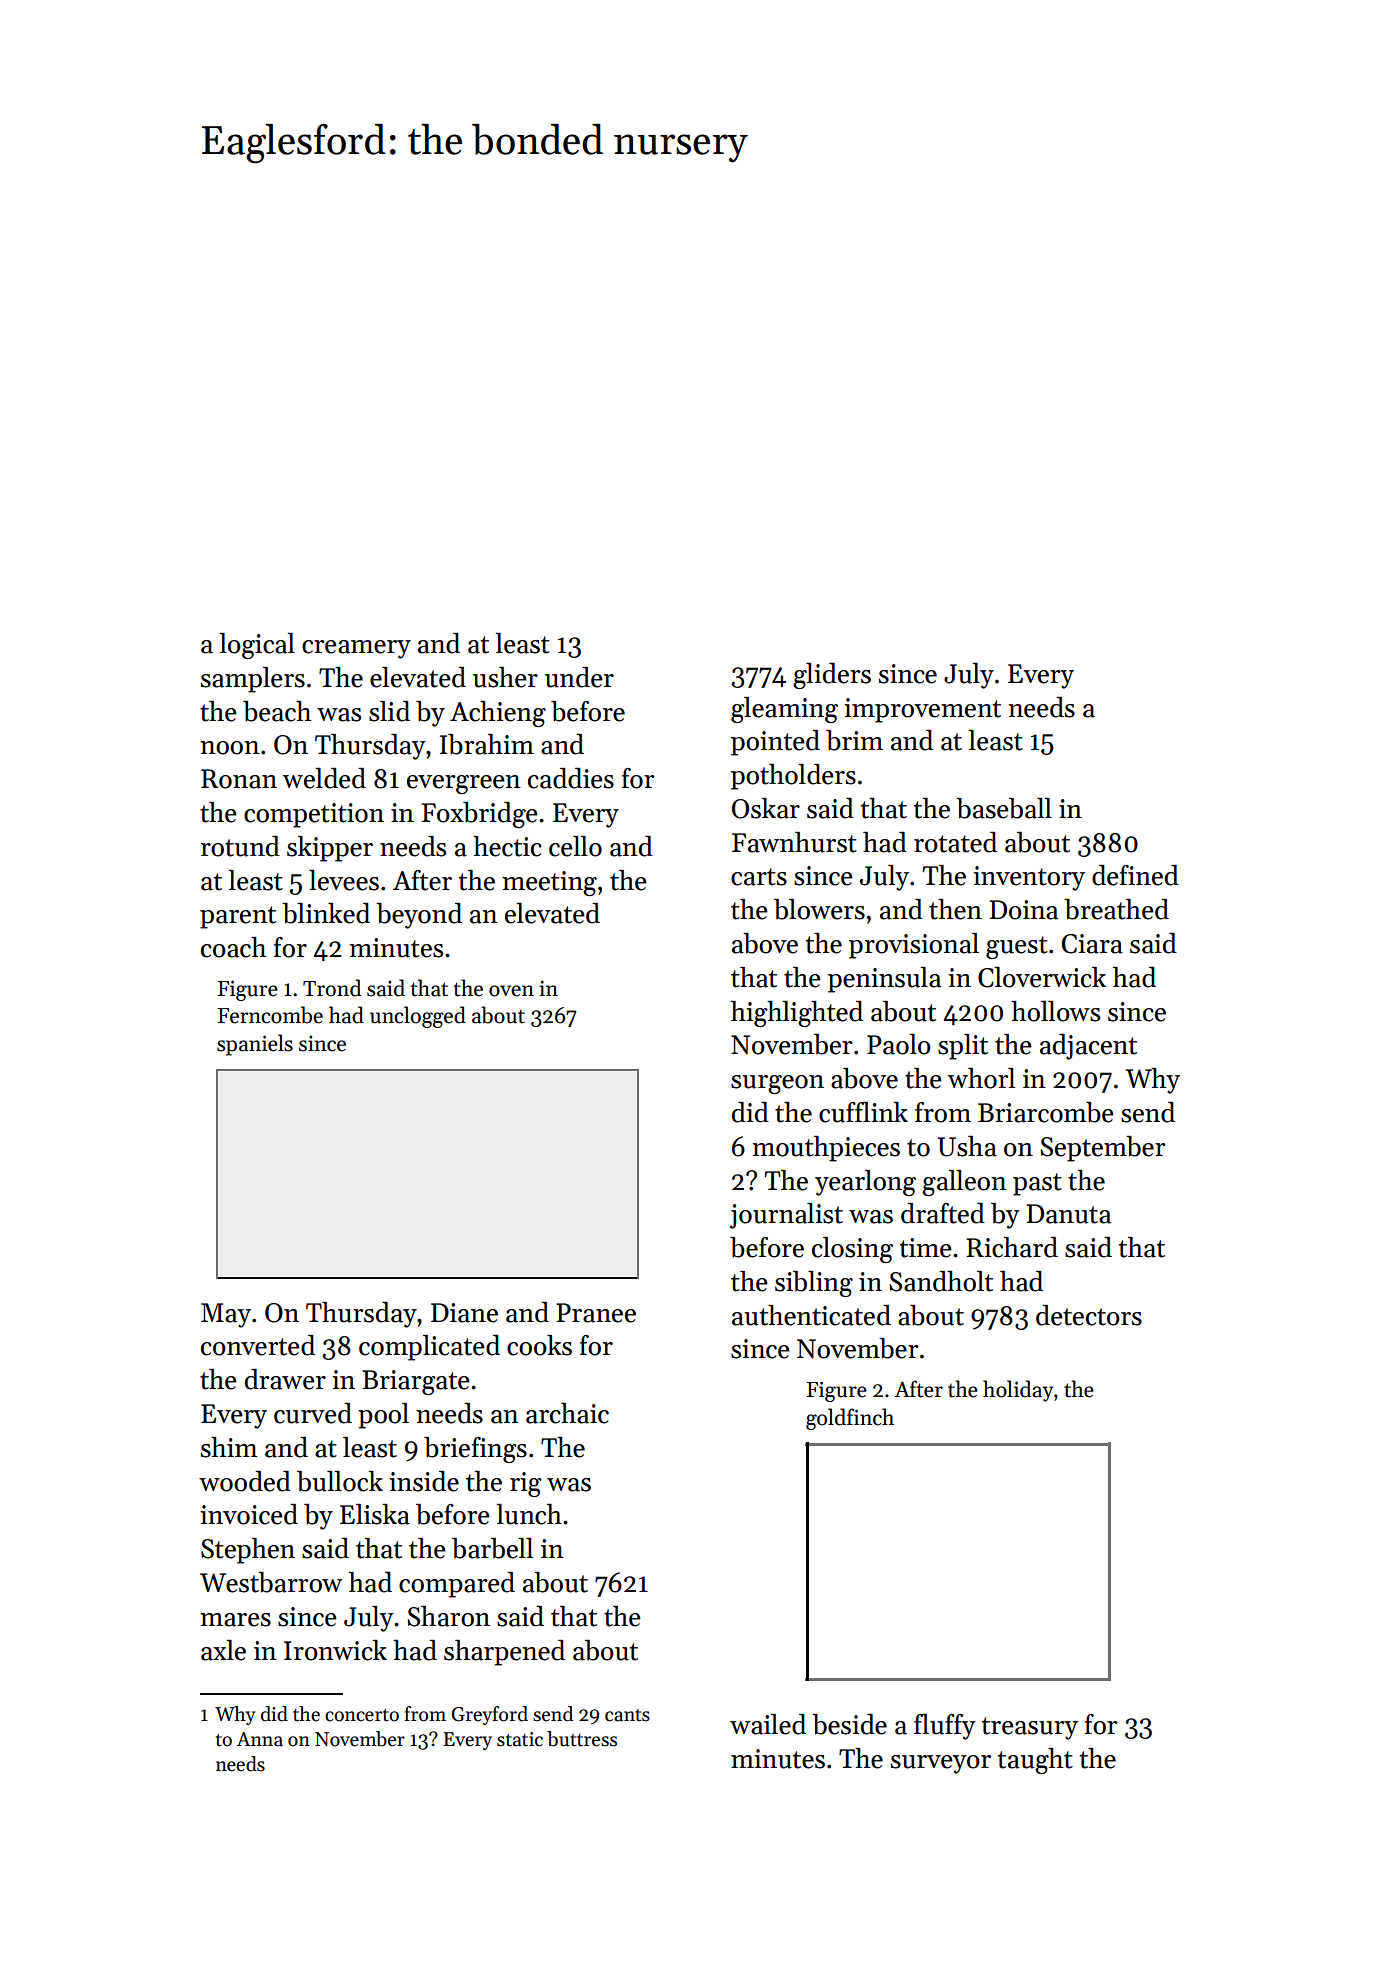 The image size is (1386, 1969). I want to click on September, so click(1102, 1149).
